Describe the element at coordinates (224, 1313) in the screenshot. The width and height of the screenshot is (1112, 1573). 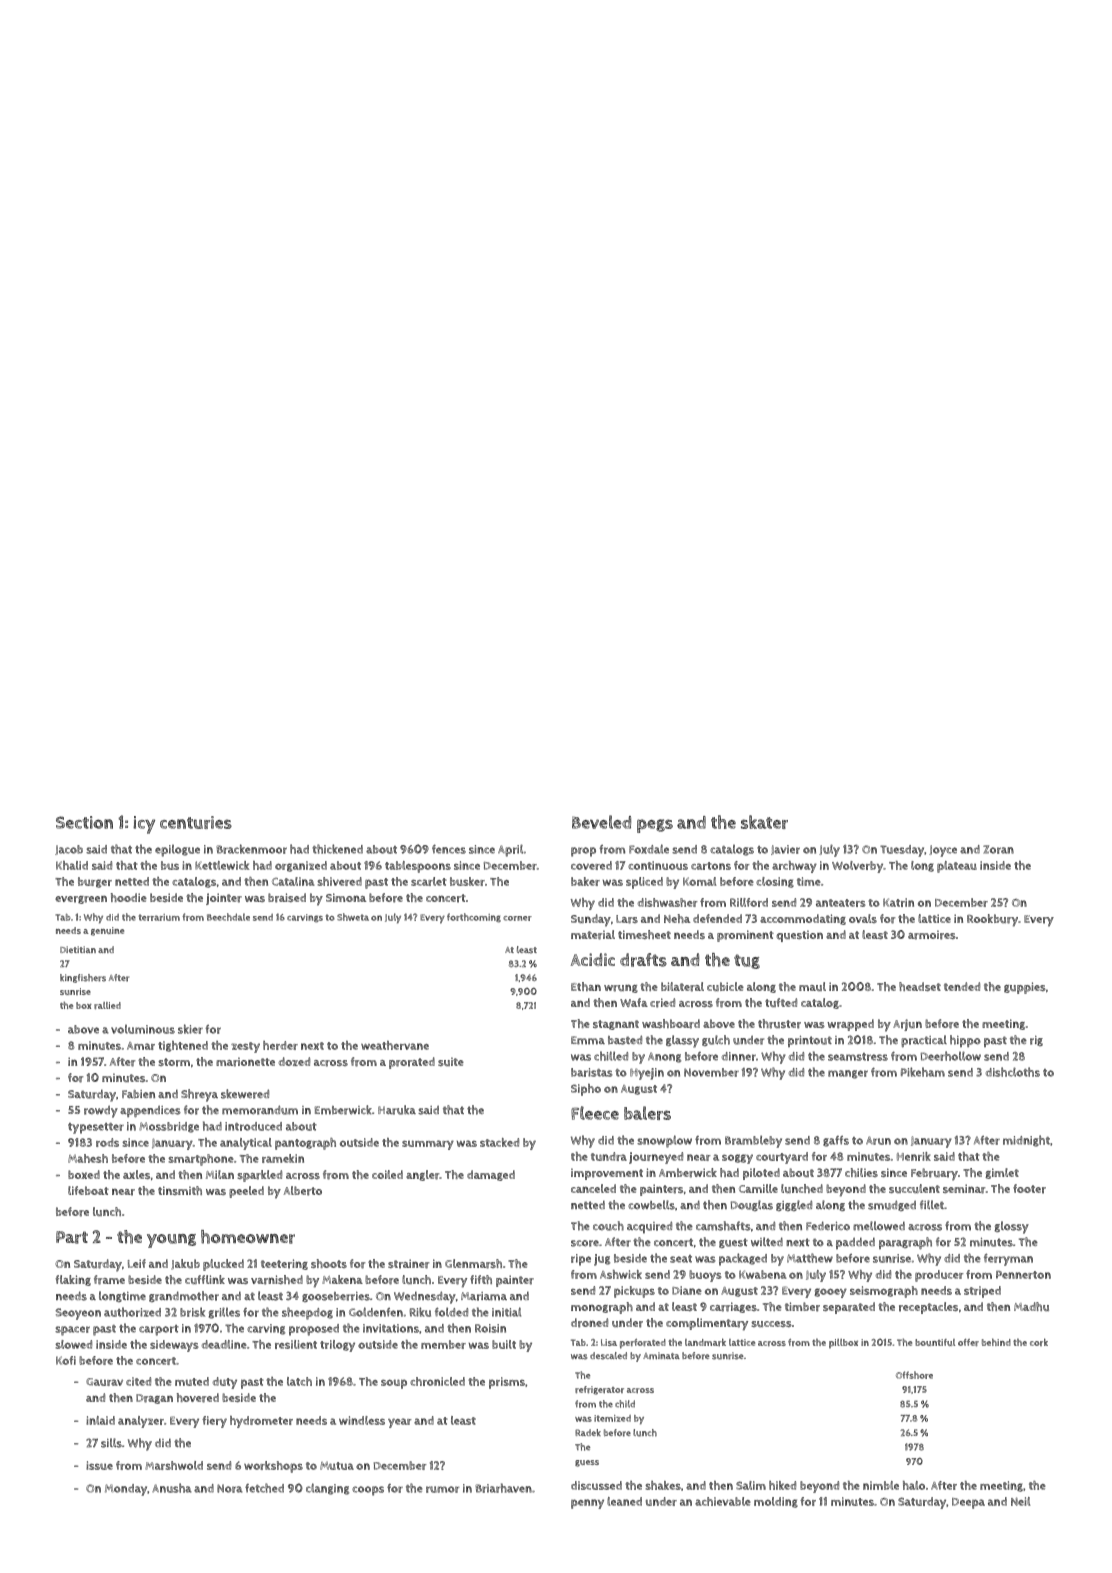
I see `grilles` at that location.
